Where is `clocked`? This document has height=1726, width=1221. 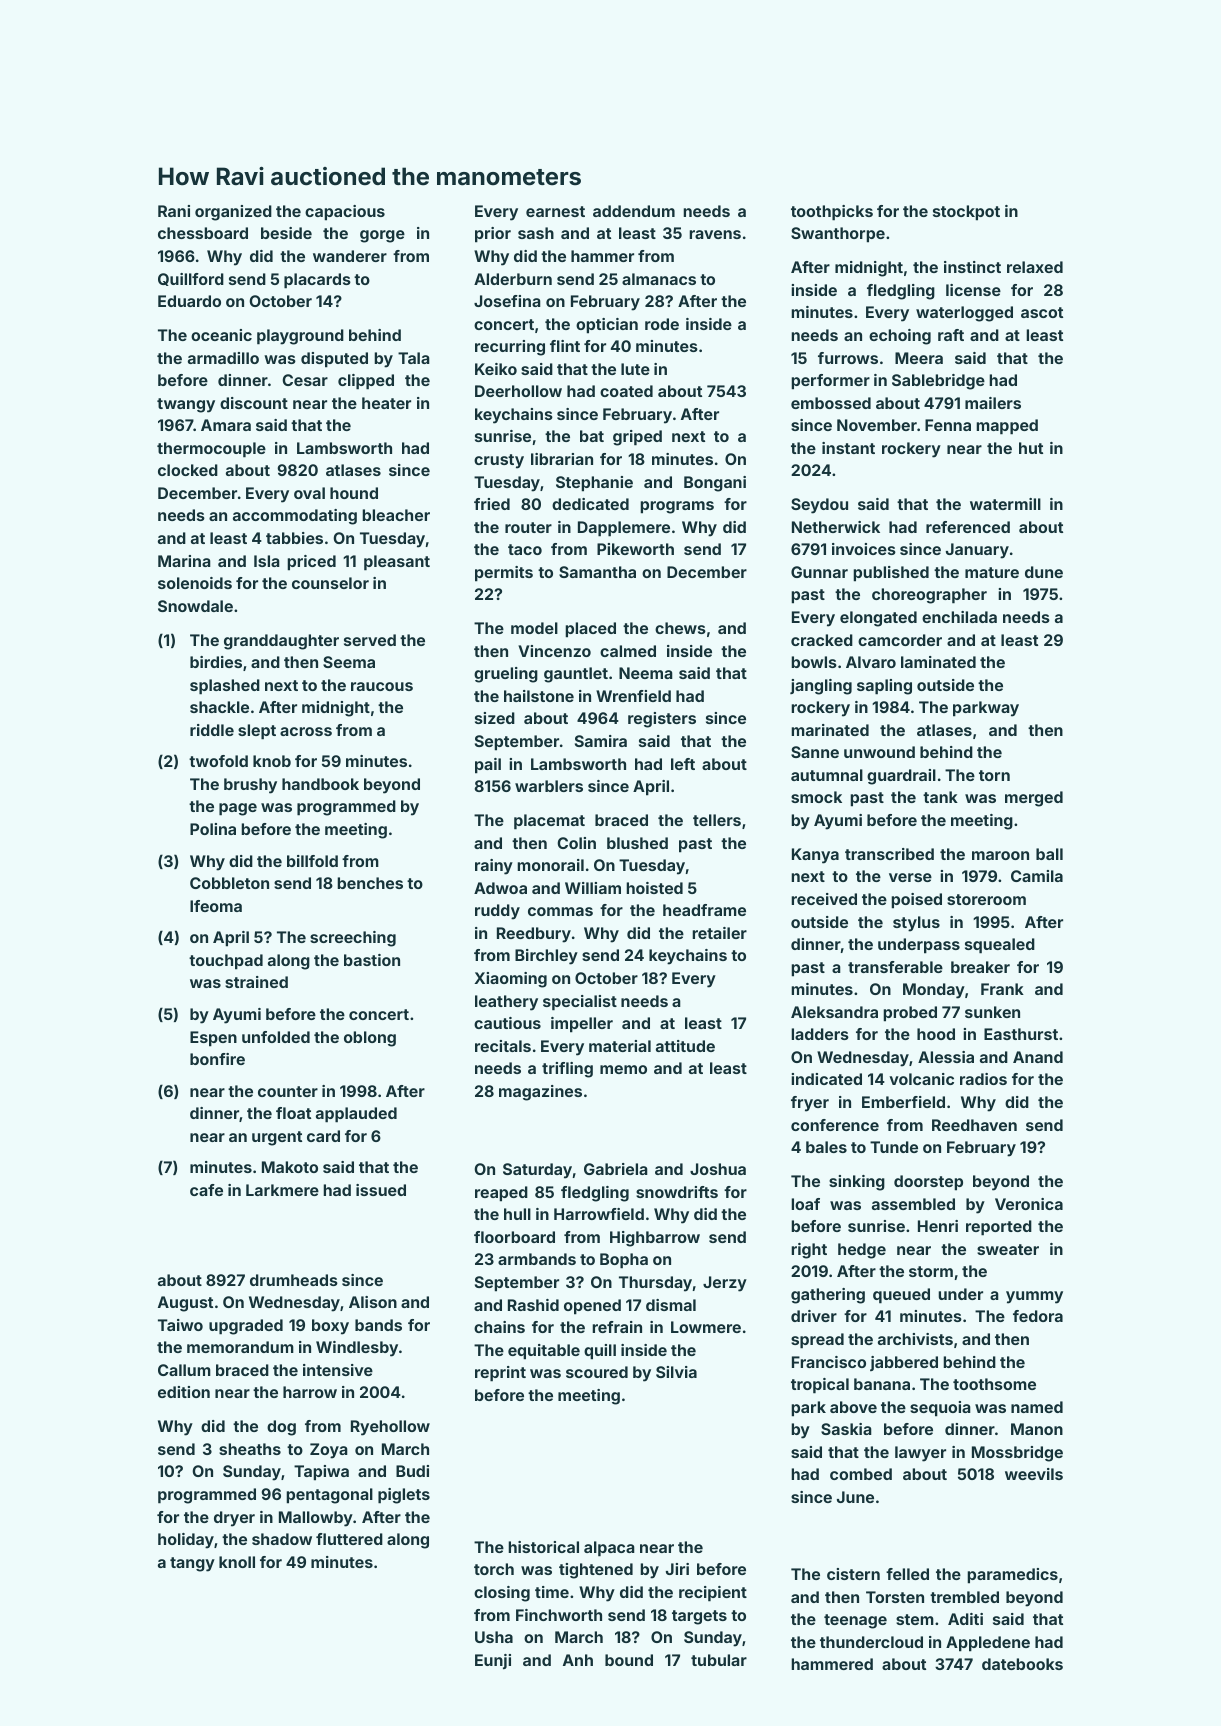 clocked is located at coordinates (188, 470).
